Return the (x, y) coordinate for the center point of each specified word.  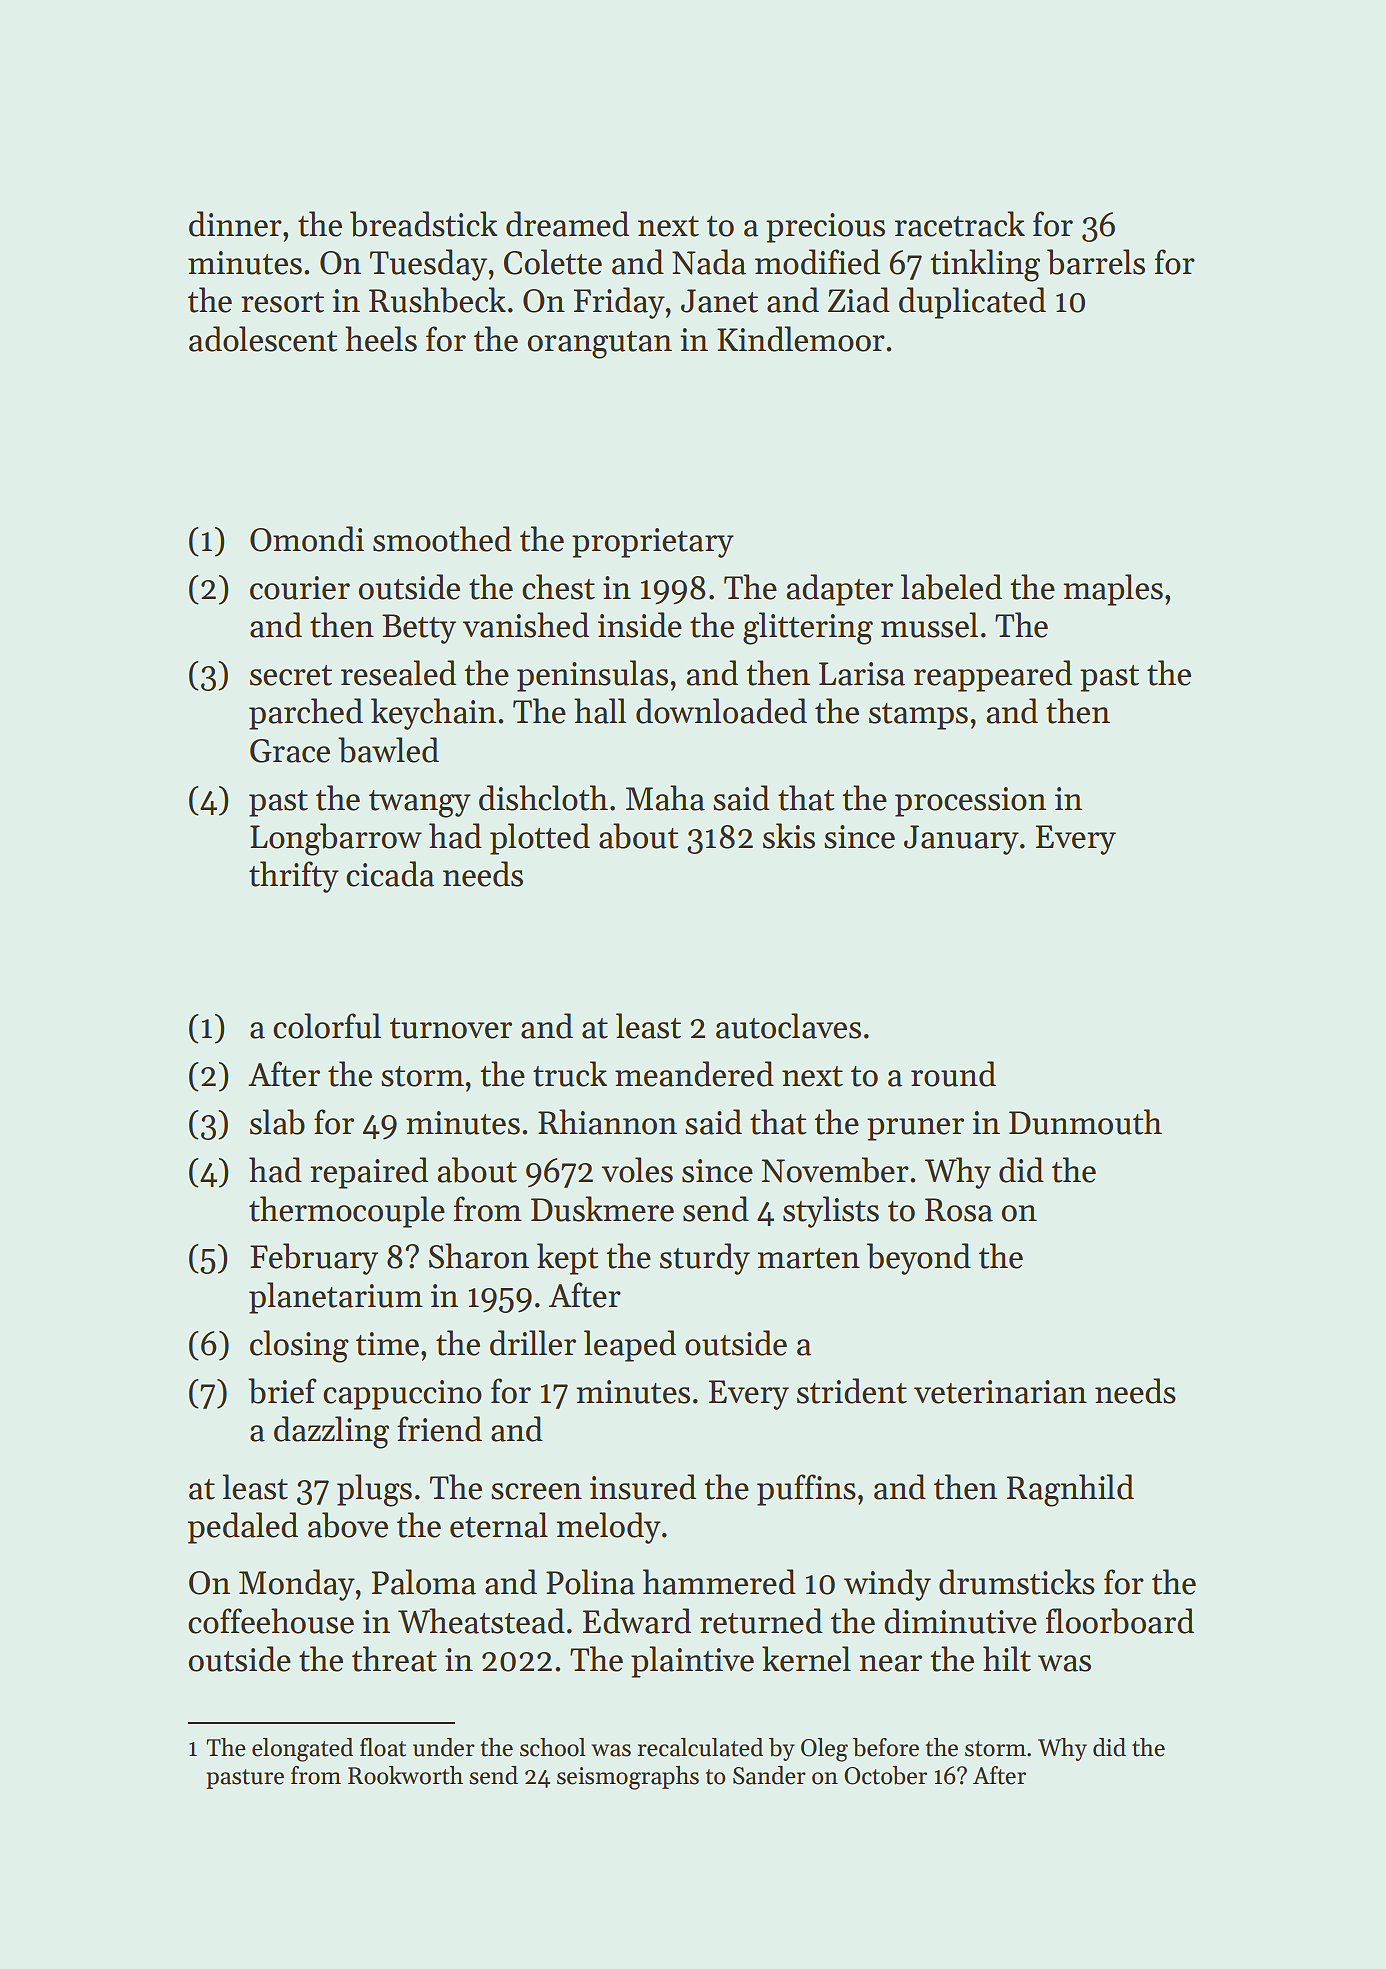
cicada (390, 874)
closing (299, 1346)
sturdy (705, 1259)
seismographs (628, 1778)
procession (970, 802)
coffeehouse (271, 1621)
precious (825, 228)
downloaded (721, 711)
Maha (665, 798)
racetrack (960, 224)
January (961, 840)
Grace (290, 751)
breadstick (423, 224)
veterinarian (1000, 1392)
